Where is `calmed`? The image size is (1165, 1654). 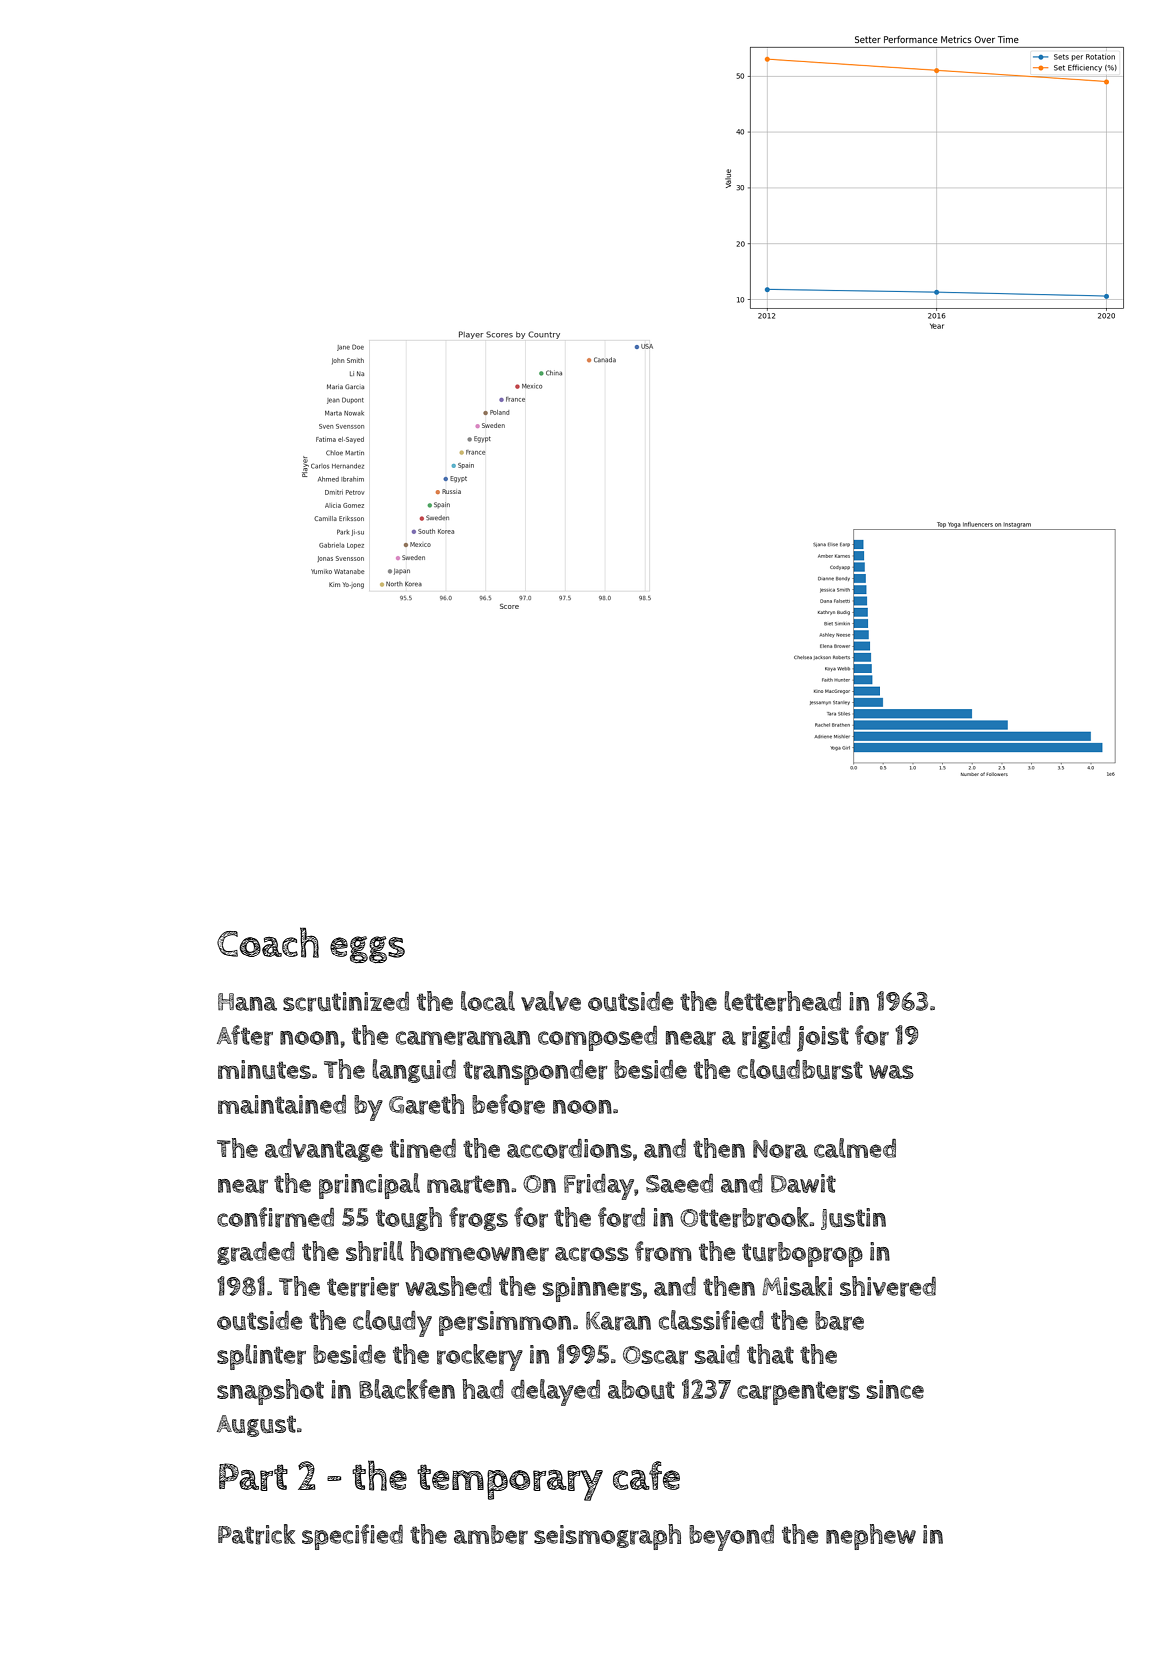
calmed is located at coordinates (855, 1148).
